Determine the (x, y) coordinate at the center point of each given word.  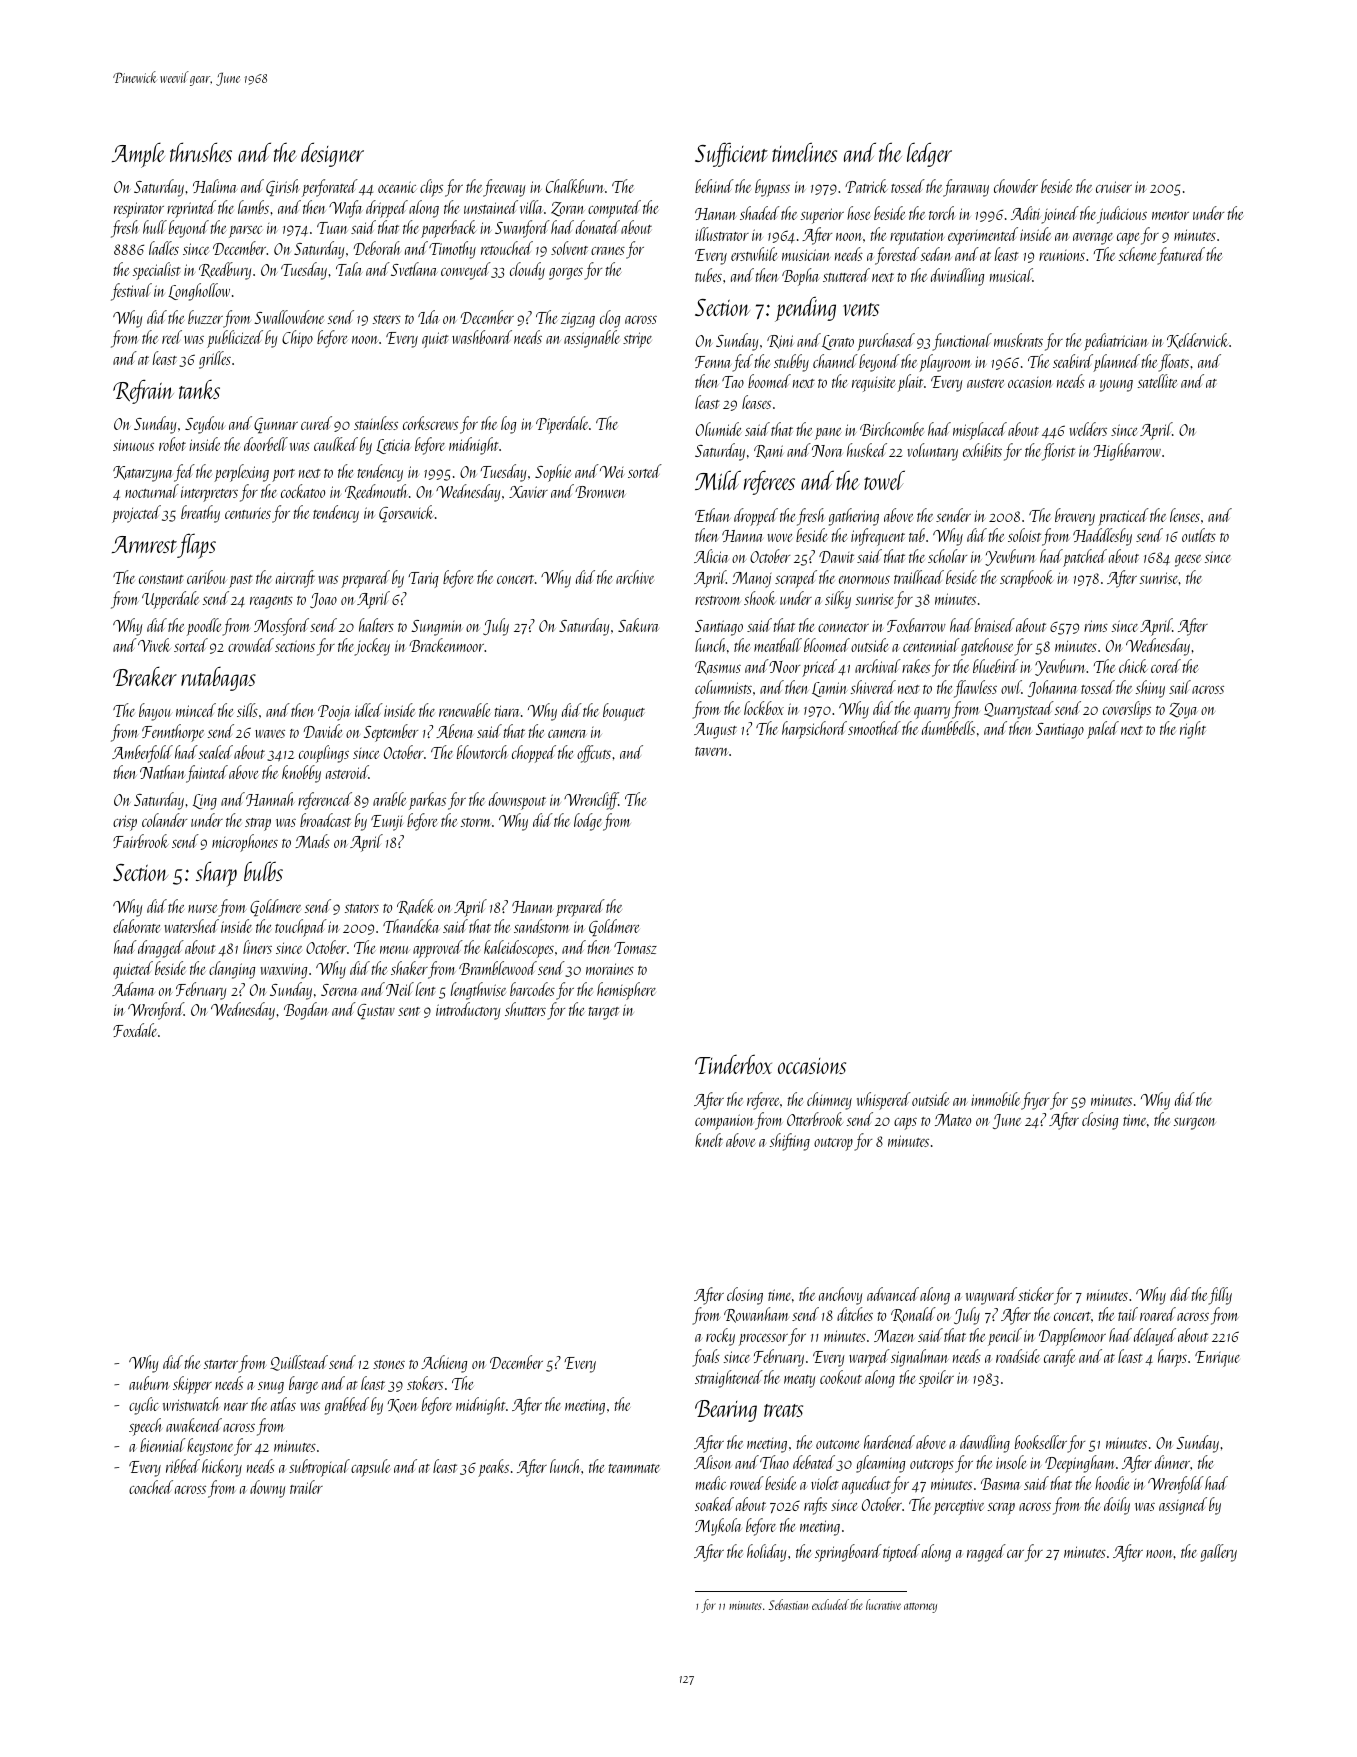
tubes (708, 275)
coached (151, 1487)
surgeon (1194, 1124)
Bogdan (306, 1011)
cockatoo (303, 491)
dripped (387, 209)
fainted (207, 774)
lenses (1185, 515)
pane (828, 434)
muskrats (1018, 340)
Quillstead (299, 1363)
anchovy (841, 1296)
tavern (711, 751)
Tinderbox (733, 1064)
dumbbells (948, 728)
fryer (1035, 1101)
